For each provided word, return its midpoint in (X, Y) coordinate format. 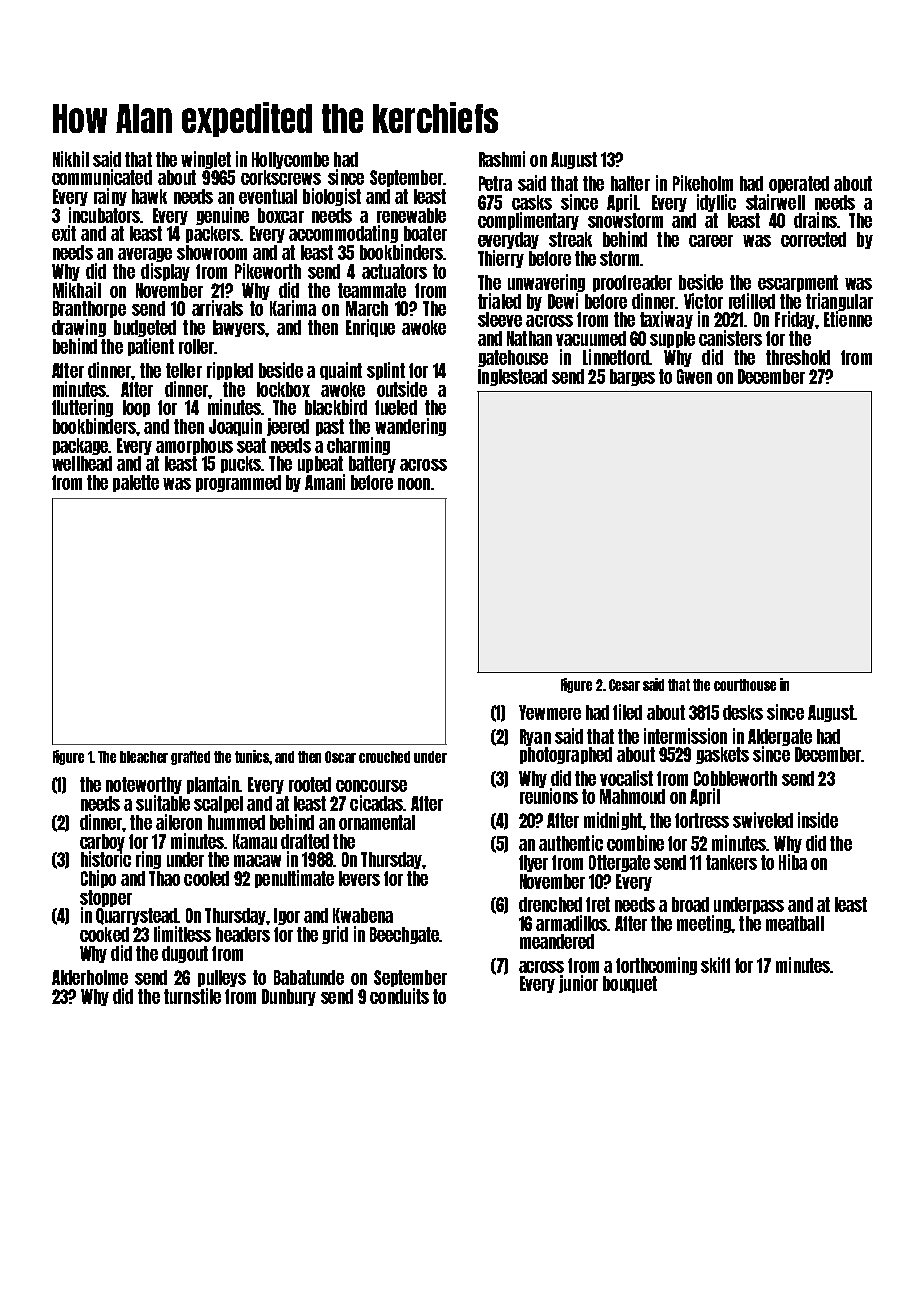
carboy (102, 842)
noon (414, 484)
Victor (703, 301)
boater (425, 233)
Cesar (624, 685)
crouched (384, 757)
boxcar (281, 215)
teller (184, 370)
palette (136, 483)
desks (743, 712)
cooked (104, 934)
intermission (685, 736)
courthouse (745, 685)
